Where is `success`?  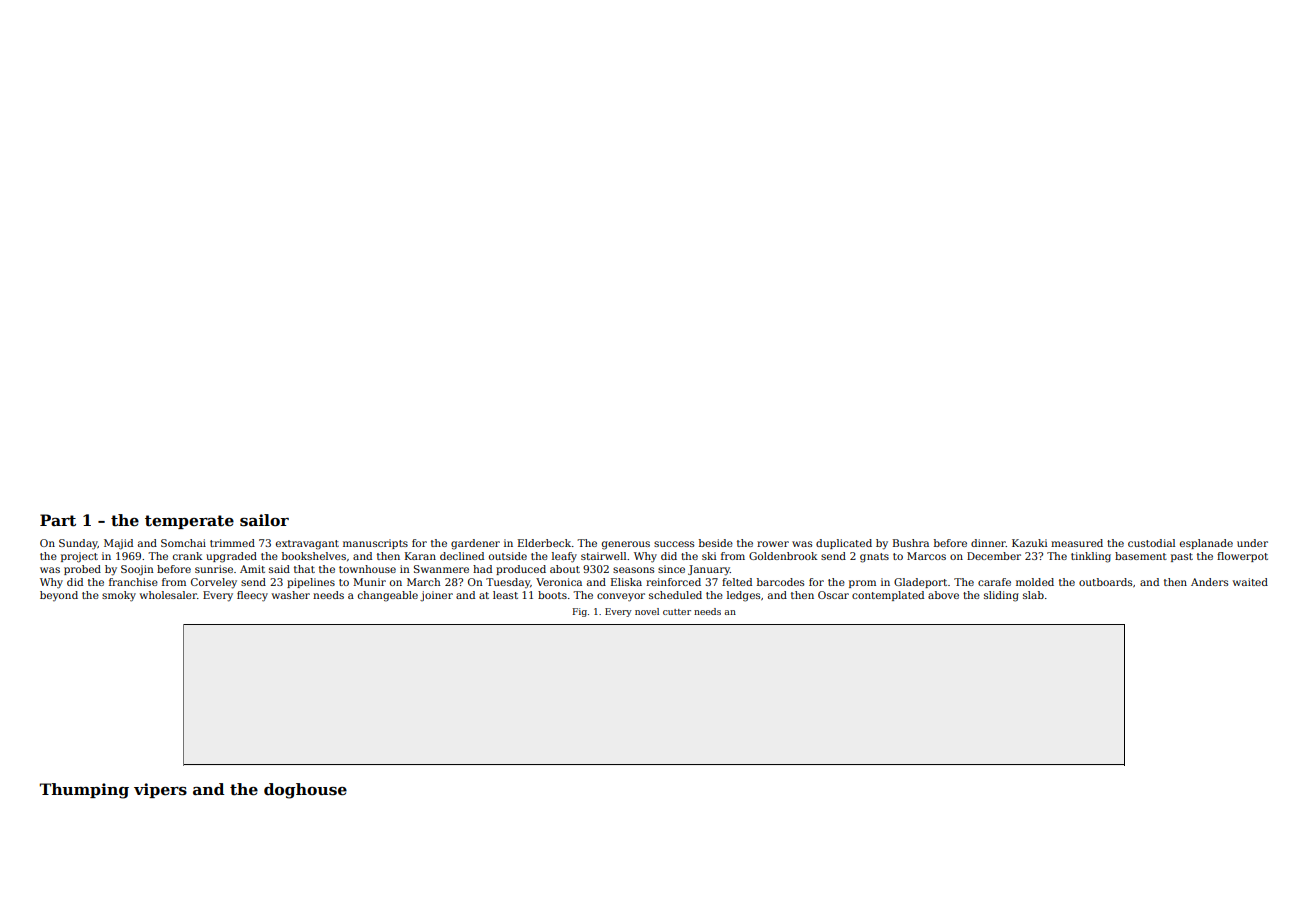 success is located at coordinates (674, 544).
